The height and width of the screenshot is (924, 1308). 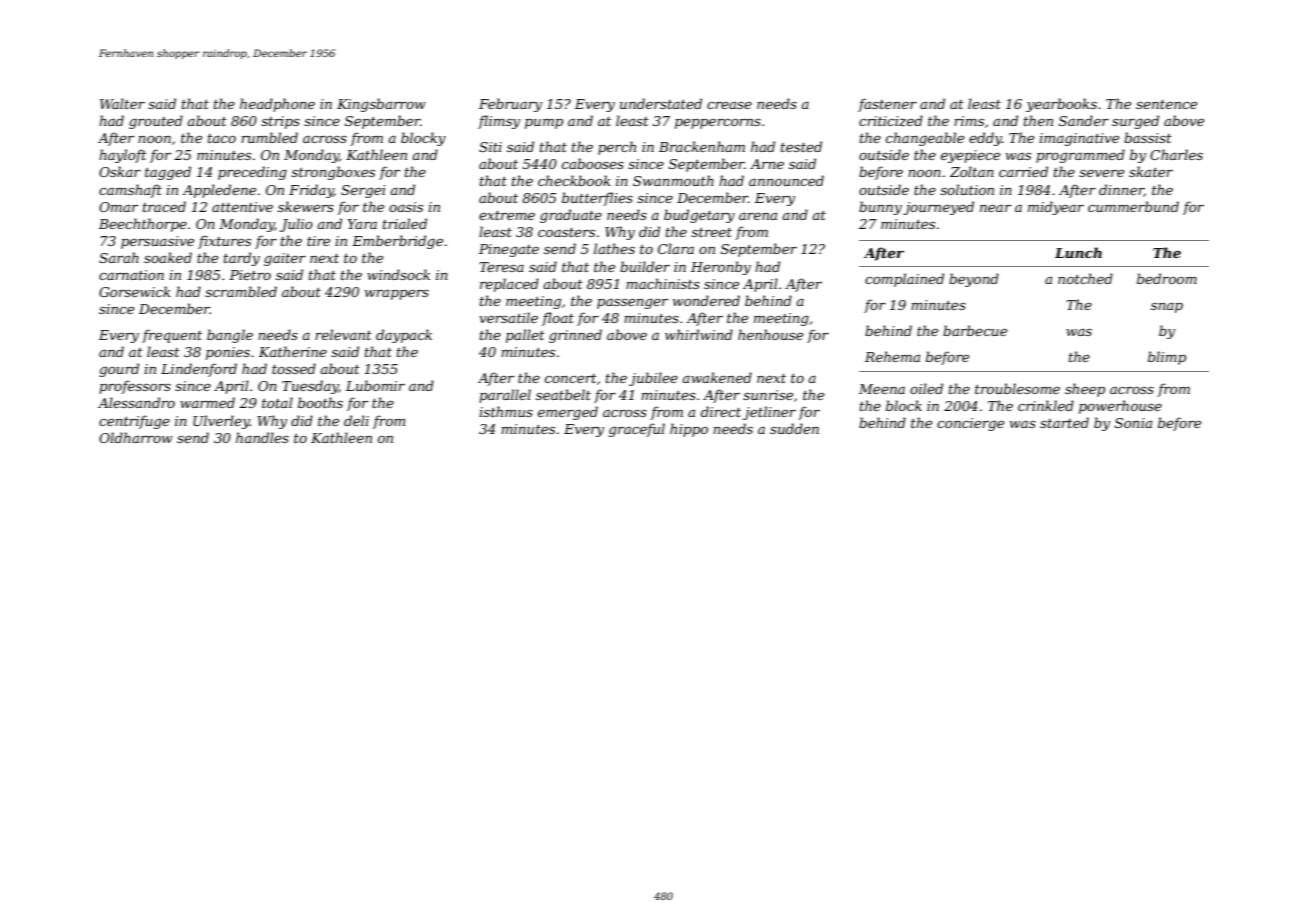 What do you see at coordinates (729, 105) in the screenshot?
I see `crease` at bounding box center [729, 105].
